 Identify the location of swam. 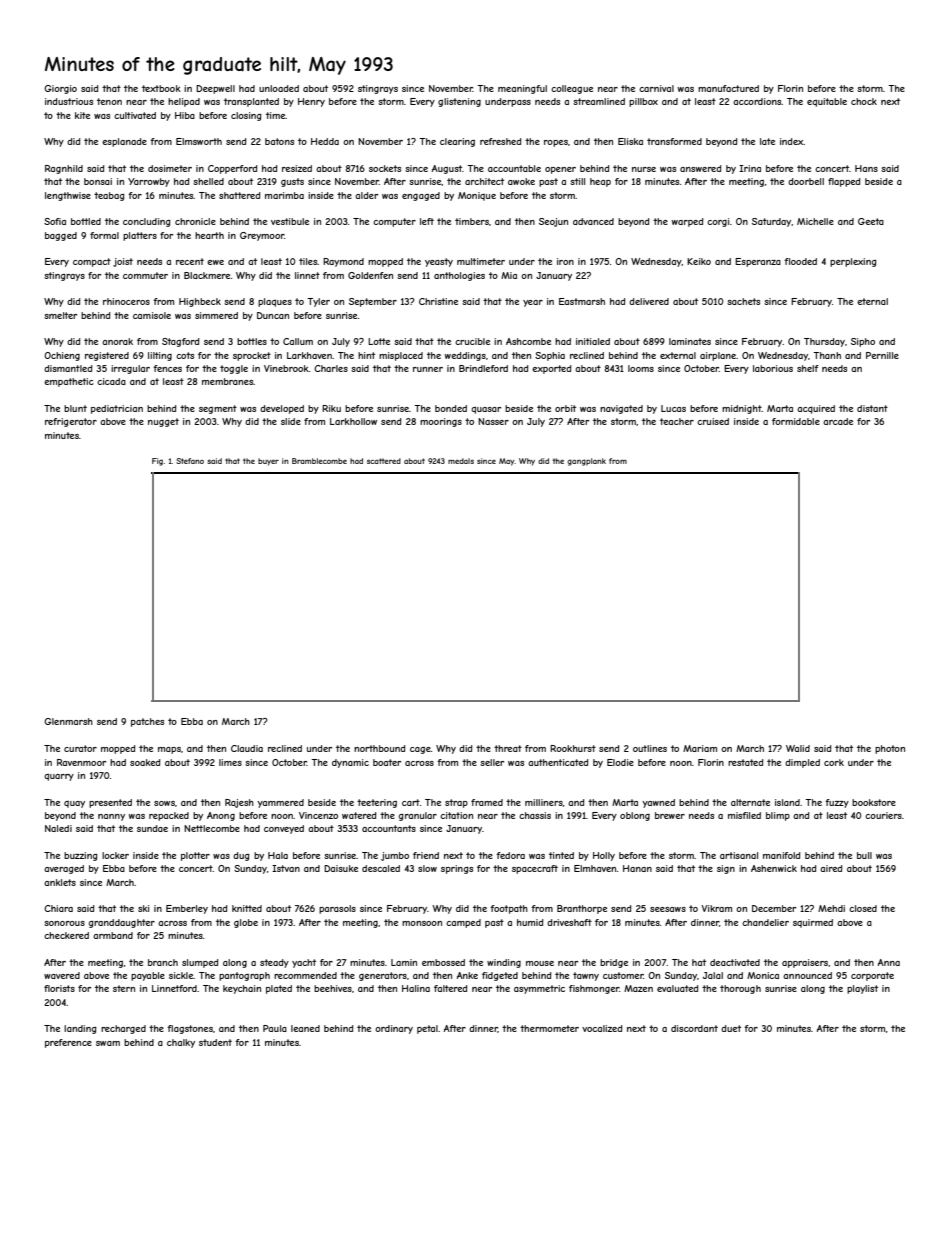
(108, 1043).
